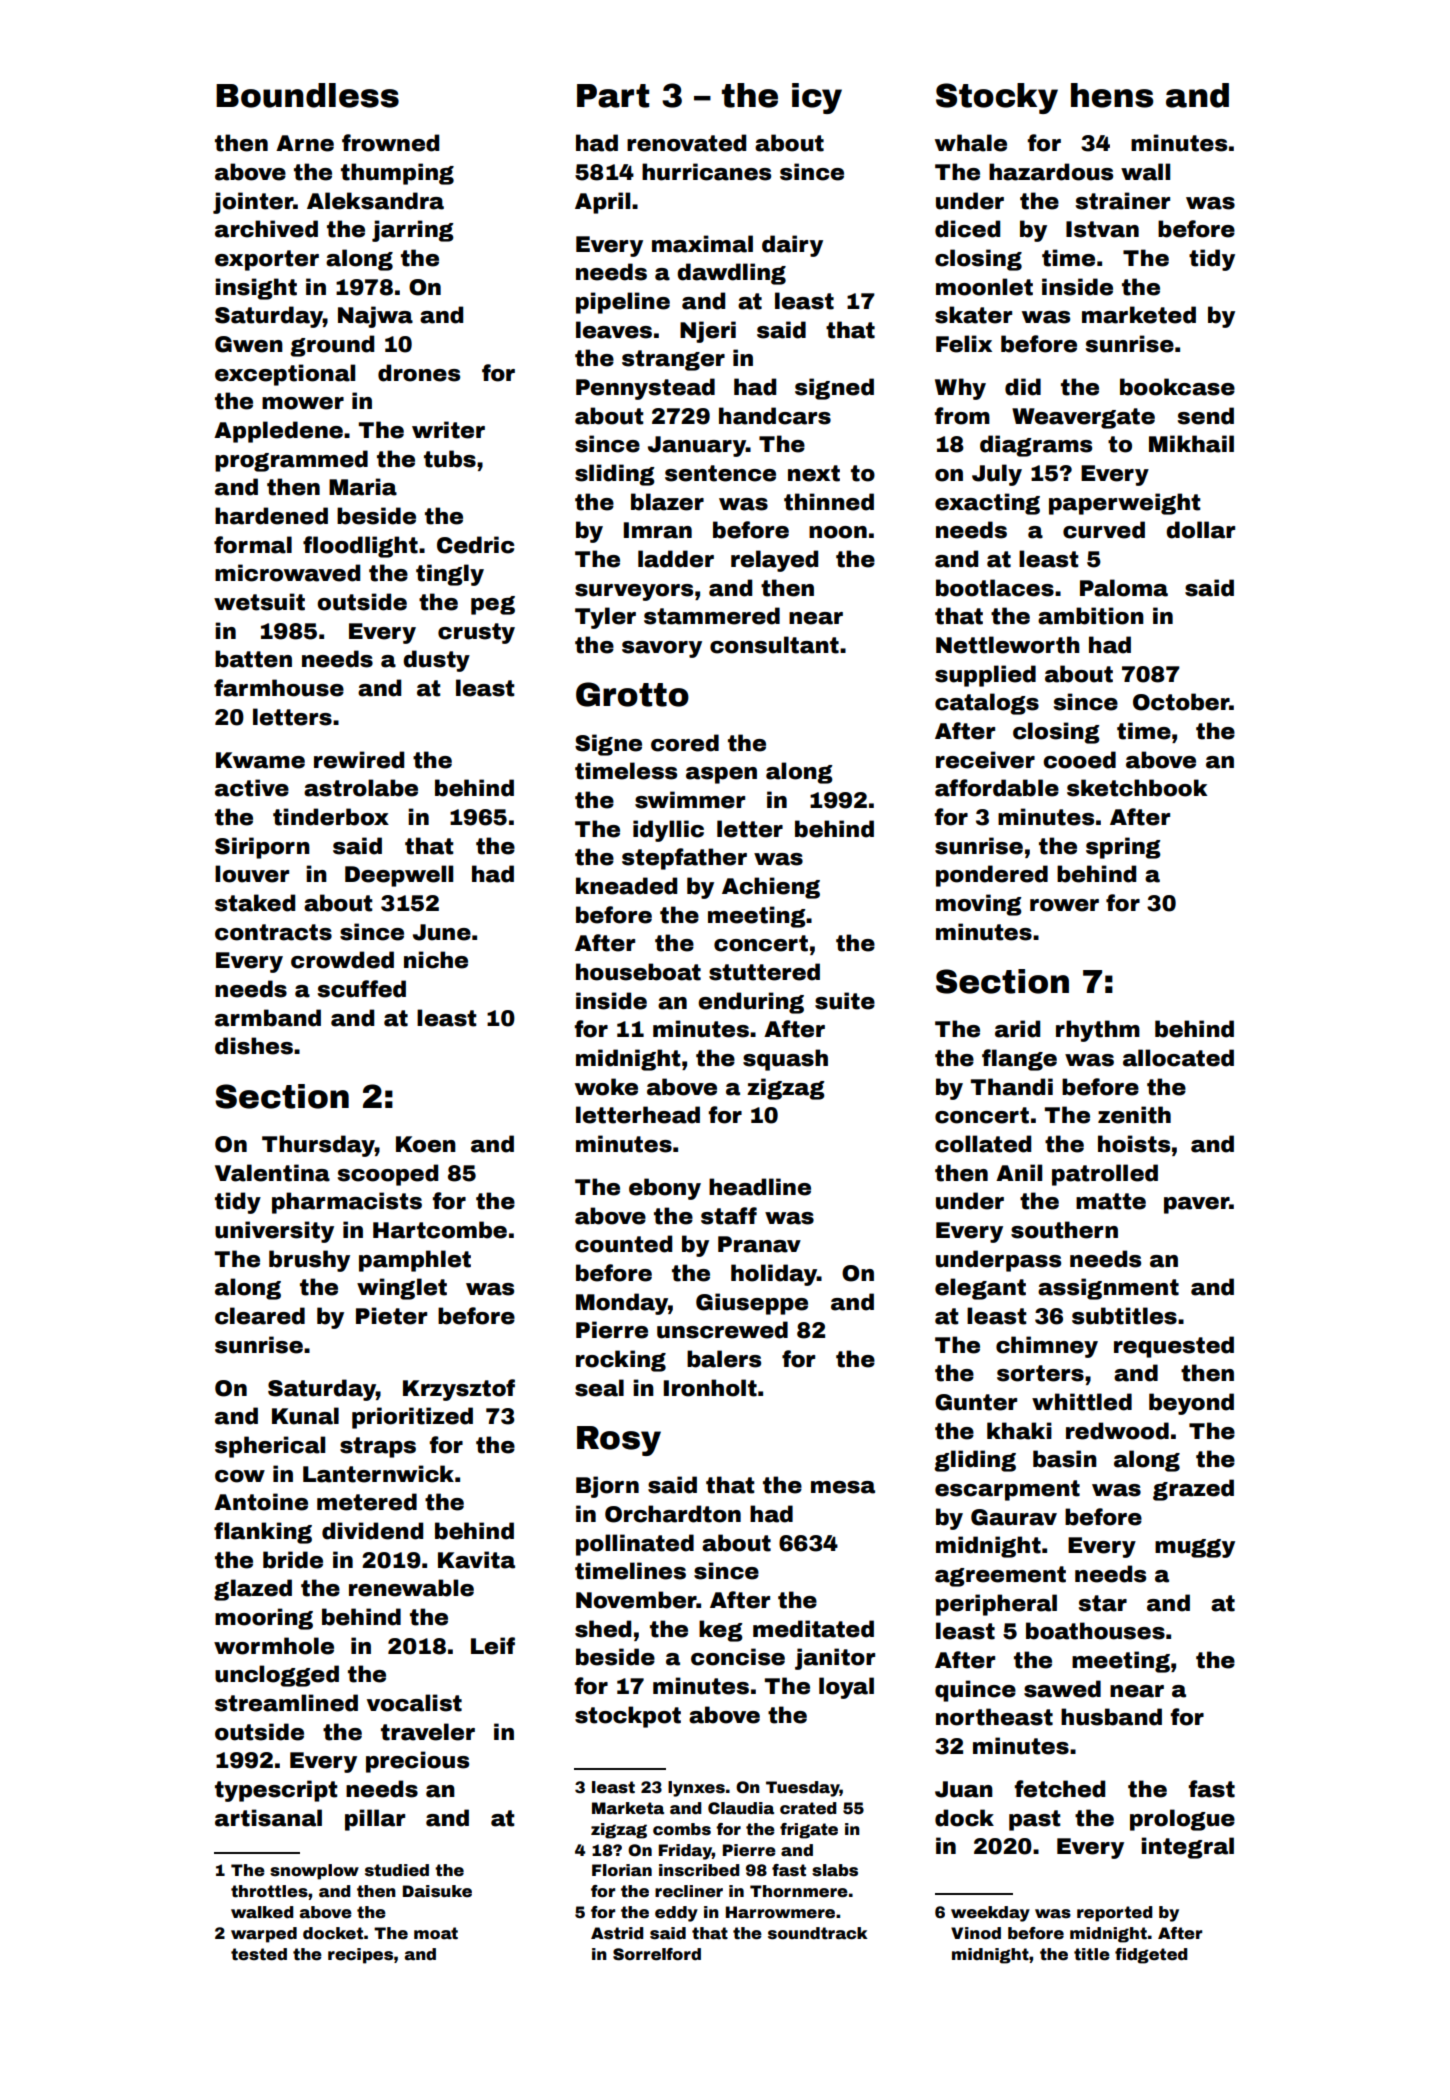 This screenshot has height=2100, width=1450. What do you see at coordinates (1112, 95) in the screenshot?
I see `hens` at bounding box center [1112, 95].
